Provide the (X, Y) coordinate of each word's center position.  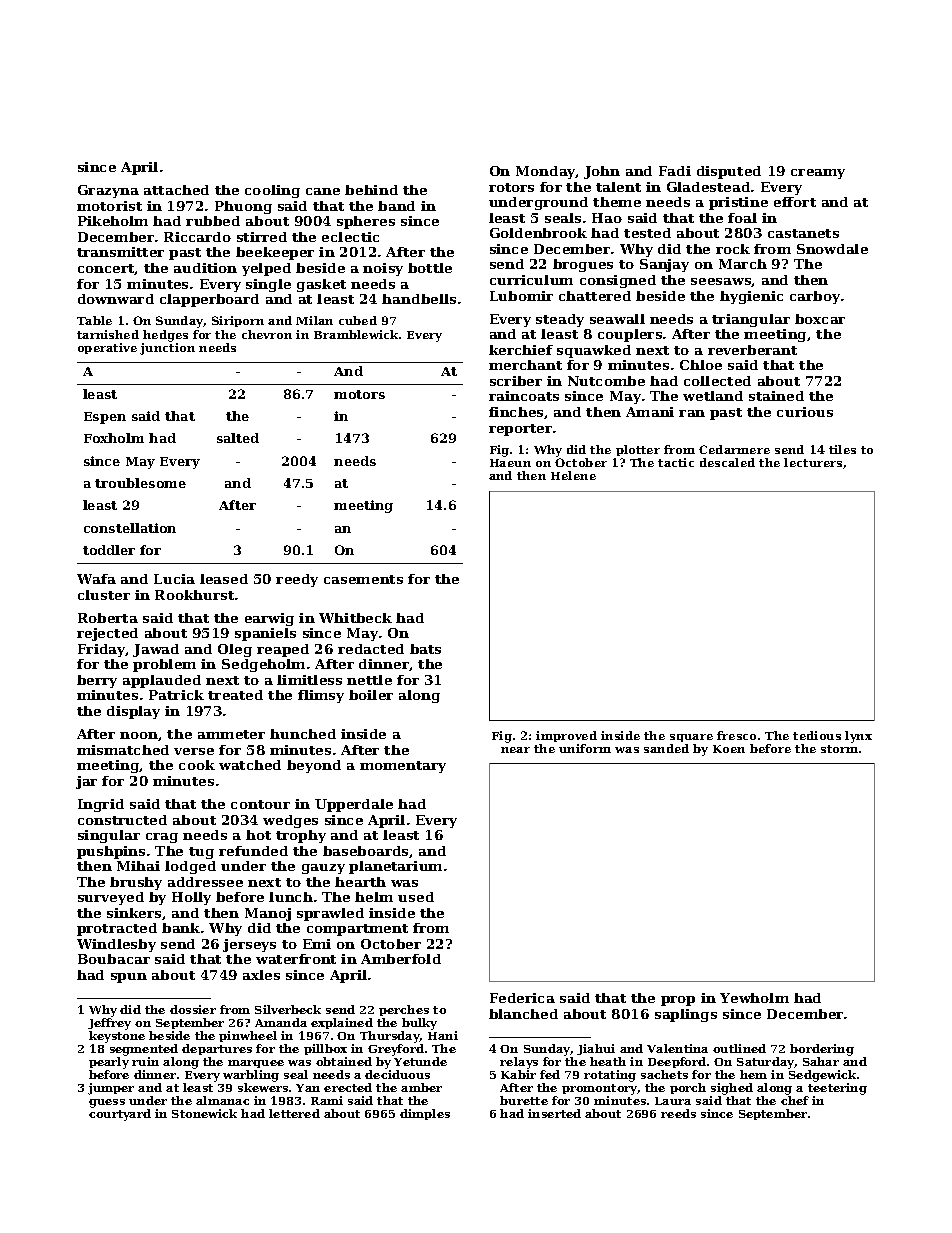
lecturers (813, 462)
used (416, 897)
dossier (193, 1009)
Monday (546, 172)
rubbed (213, 221)
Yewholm (754, 998)
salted (238, 438)
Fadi (675, 171)
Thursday (390, 1037)
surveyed (111, 898)
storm (839, 749)
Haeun (510, 463)
